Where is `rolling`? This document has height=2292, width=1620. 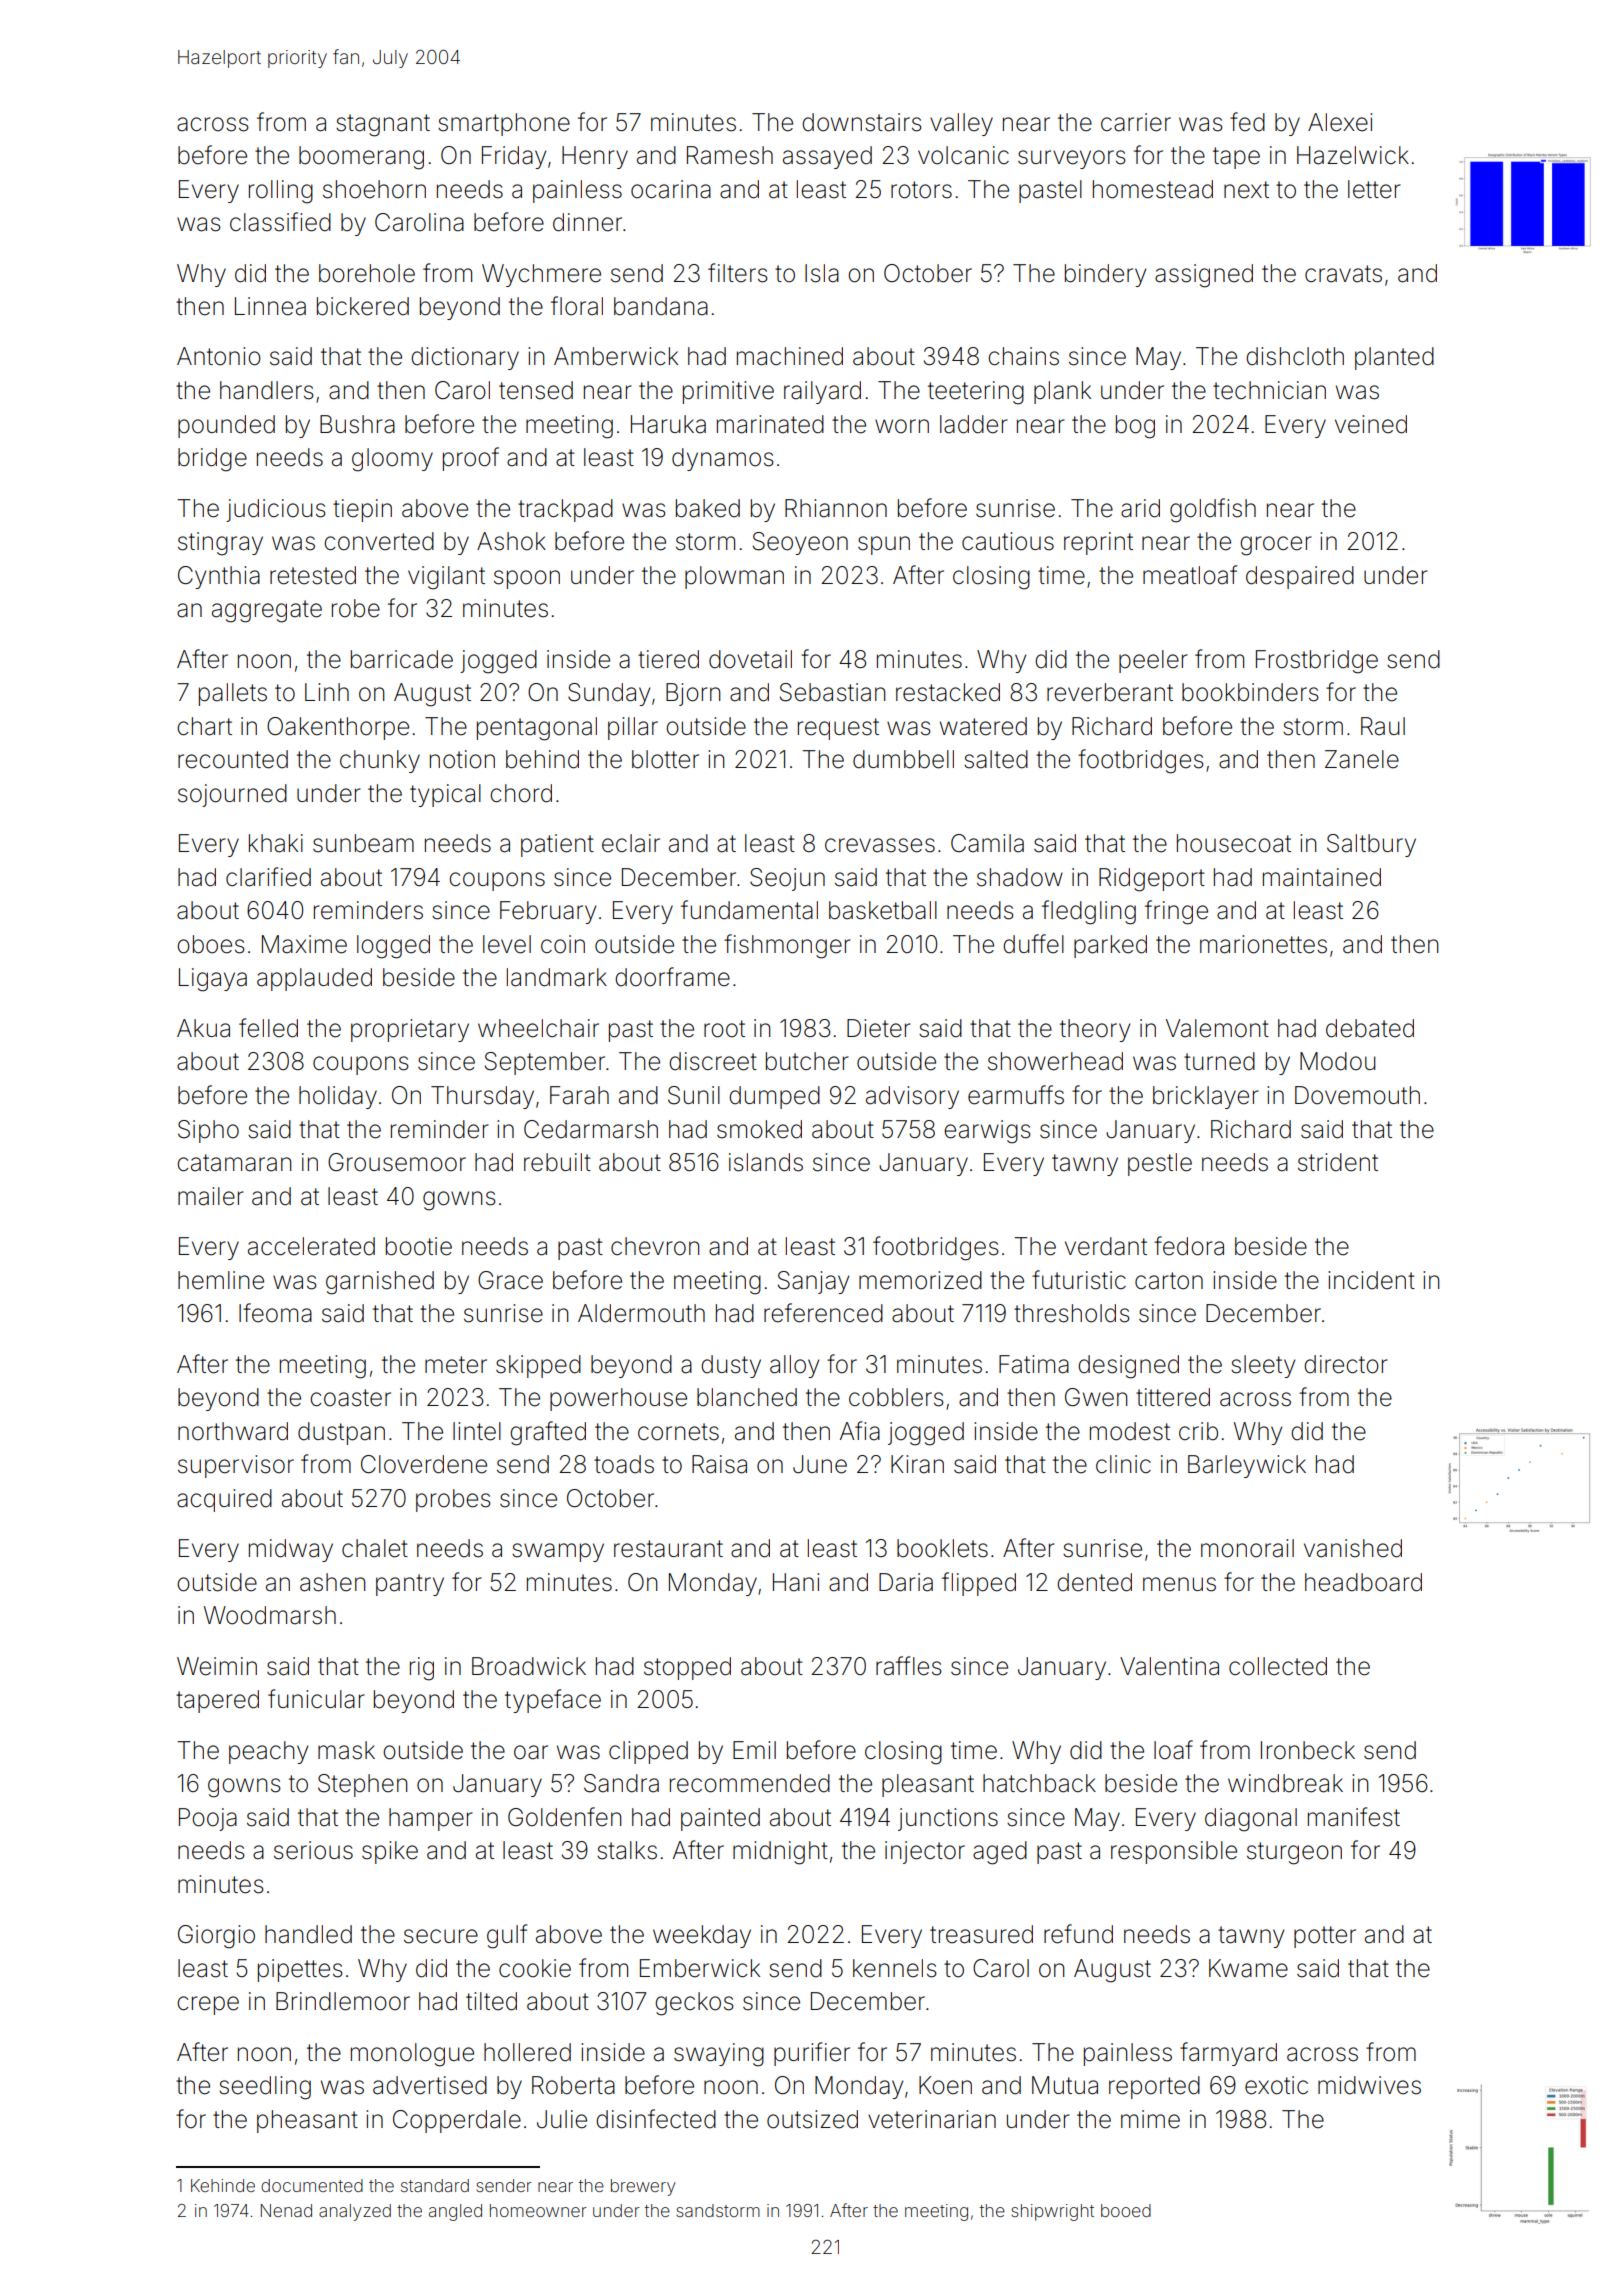 rolling is located at coordinates (281, 192).
